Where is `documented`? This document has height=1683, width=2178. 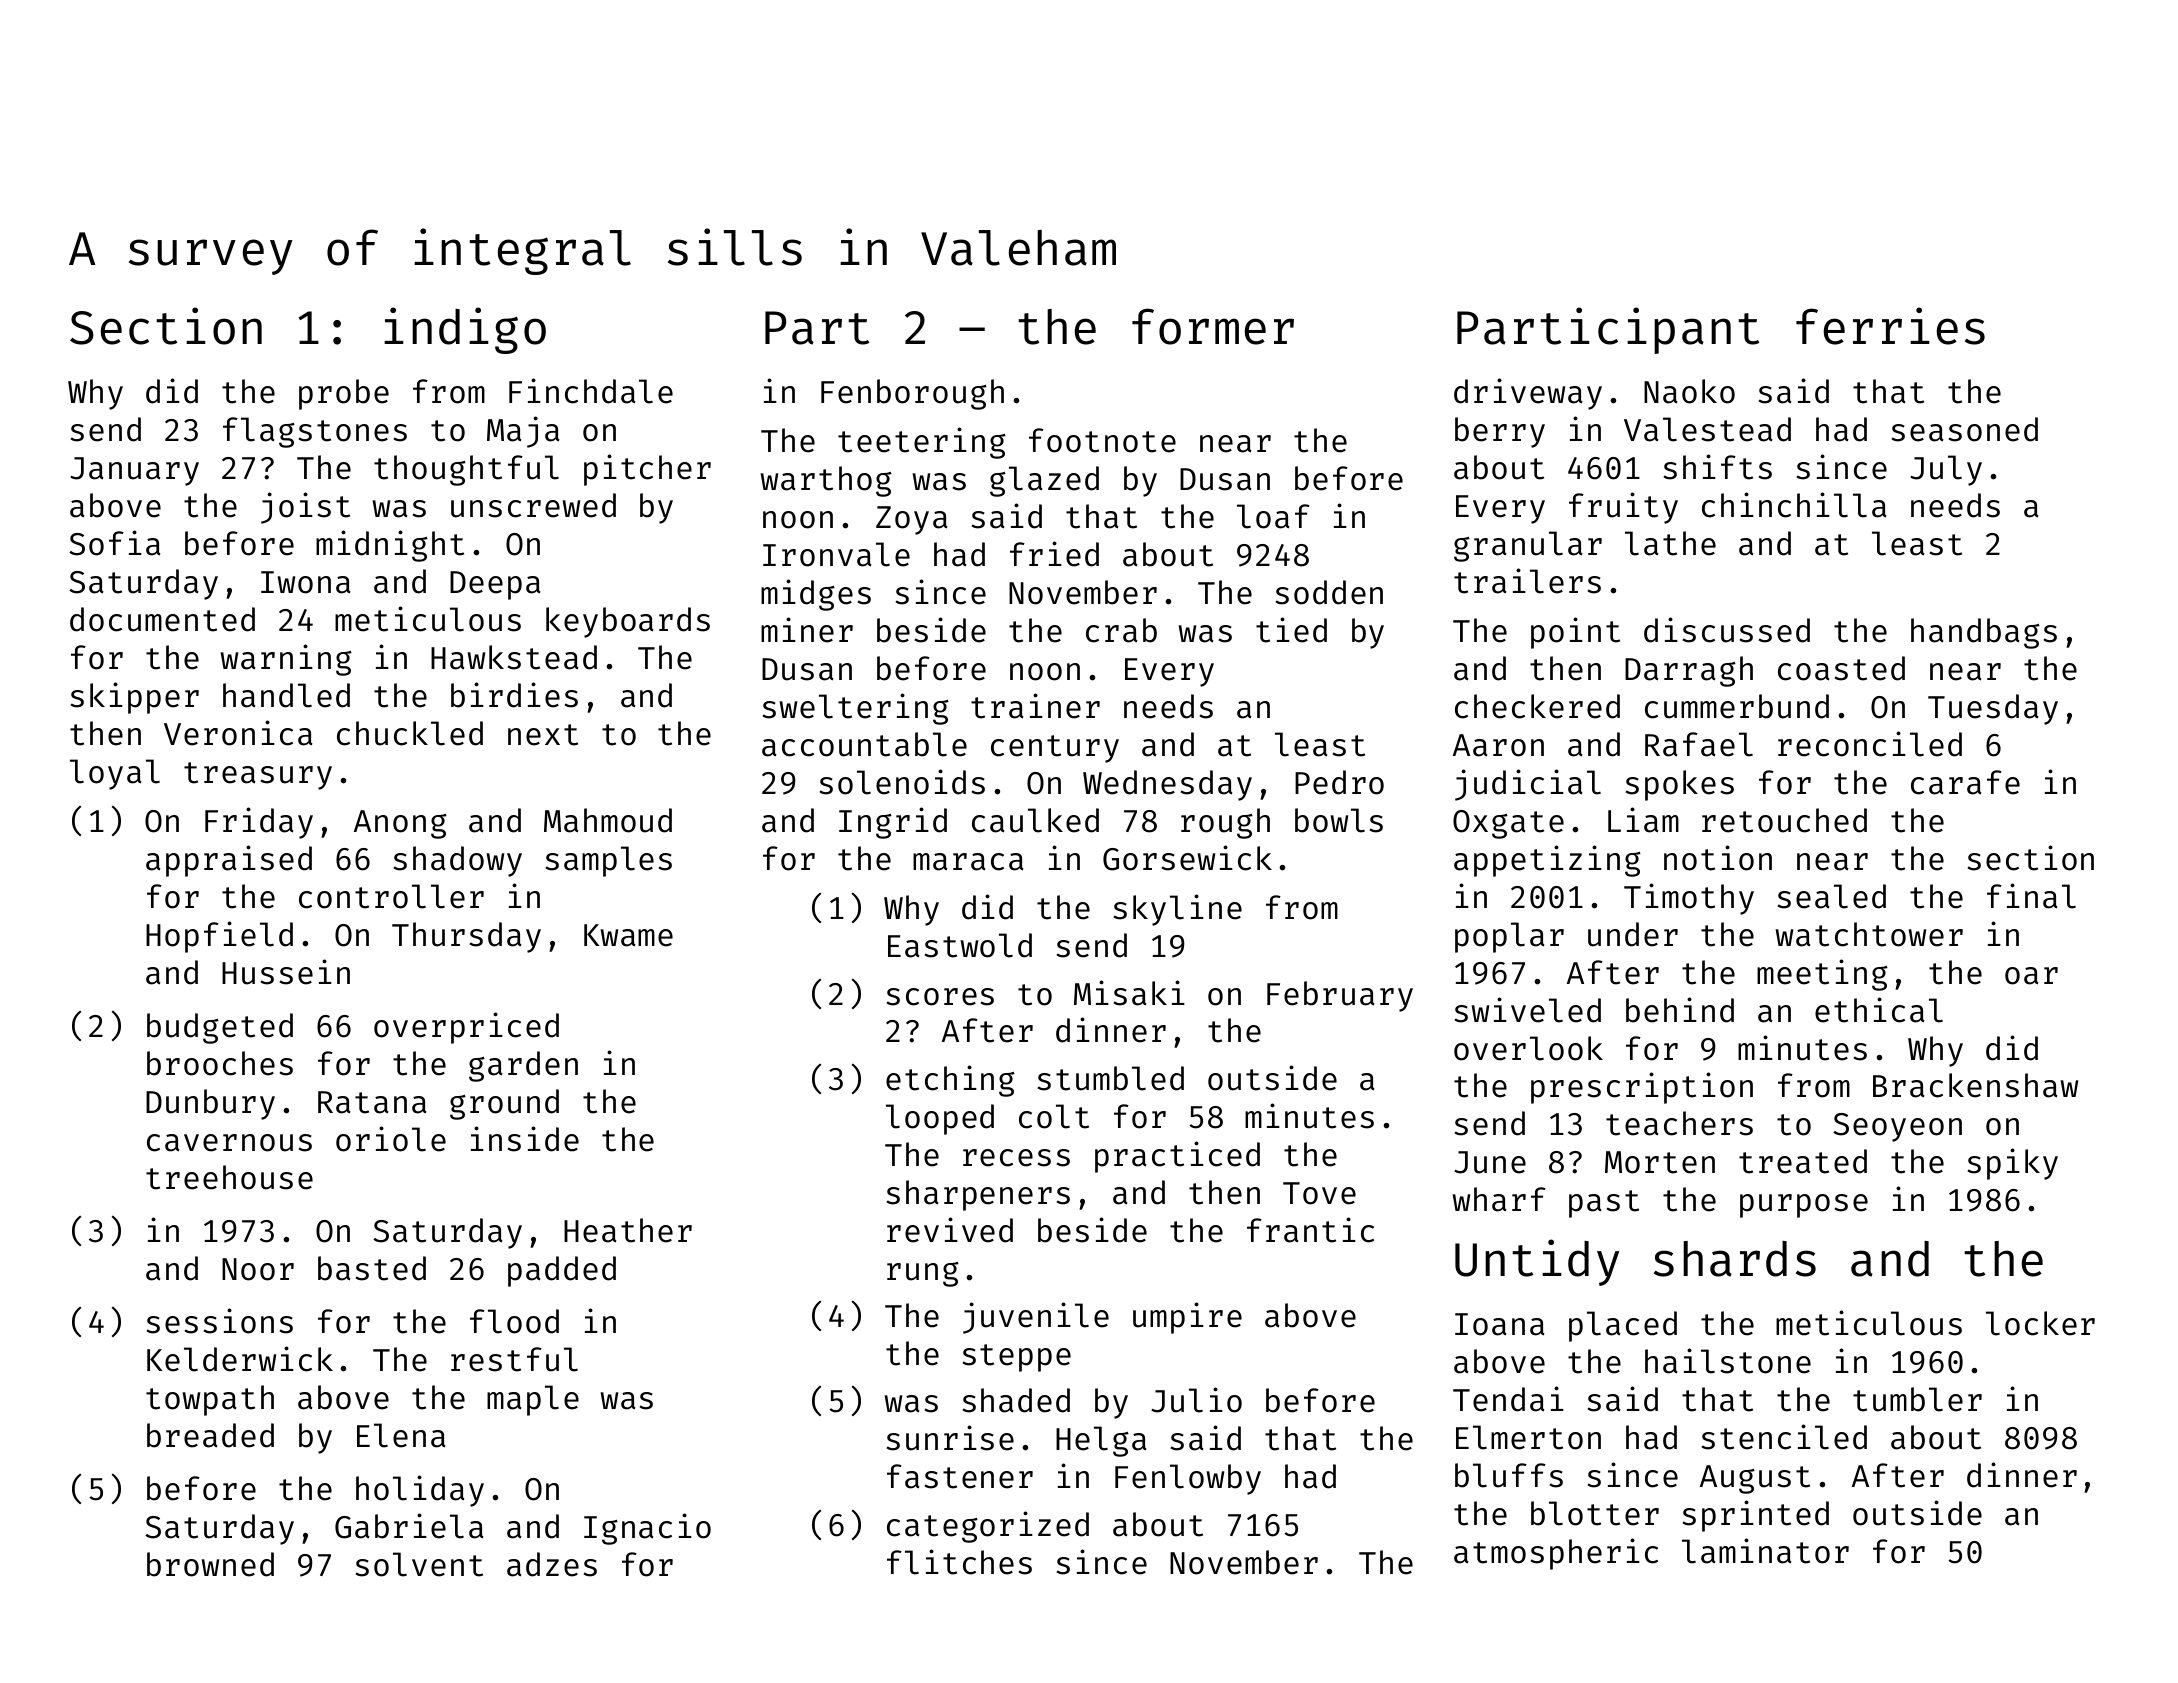 documented is located at coordinates (162, 619).
